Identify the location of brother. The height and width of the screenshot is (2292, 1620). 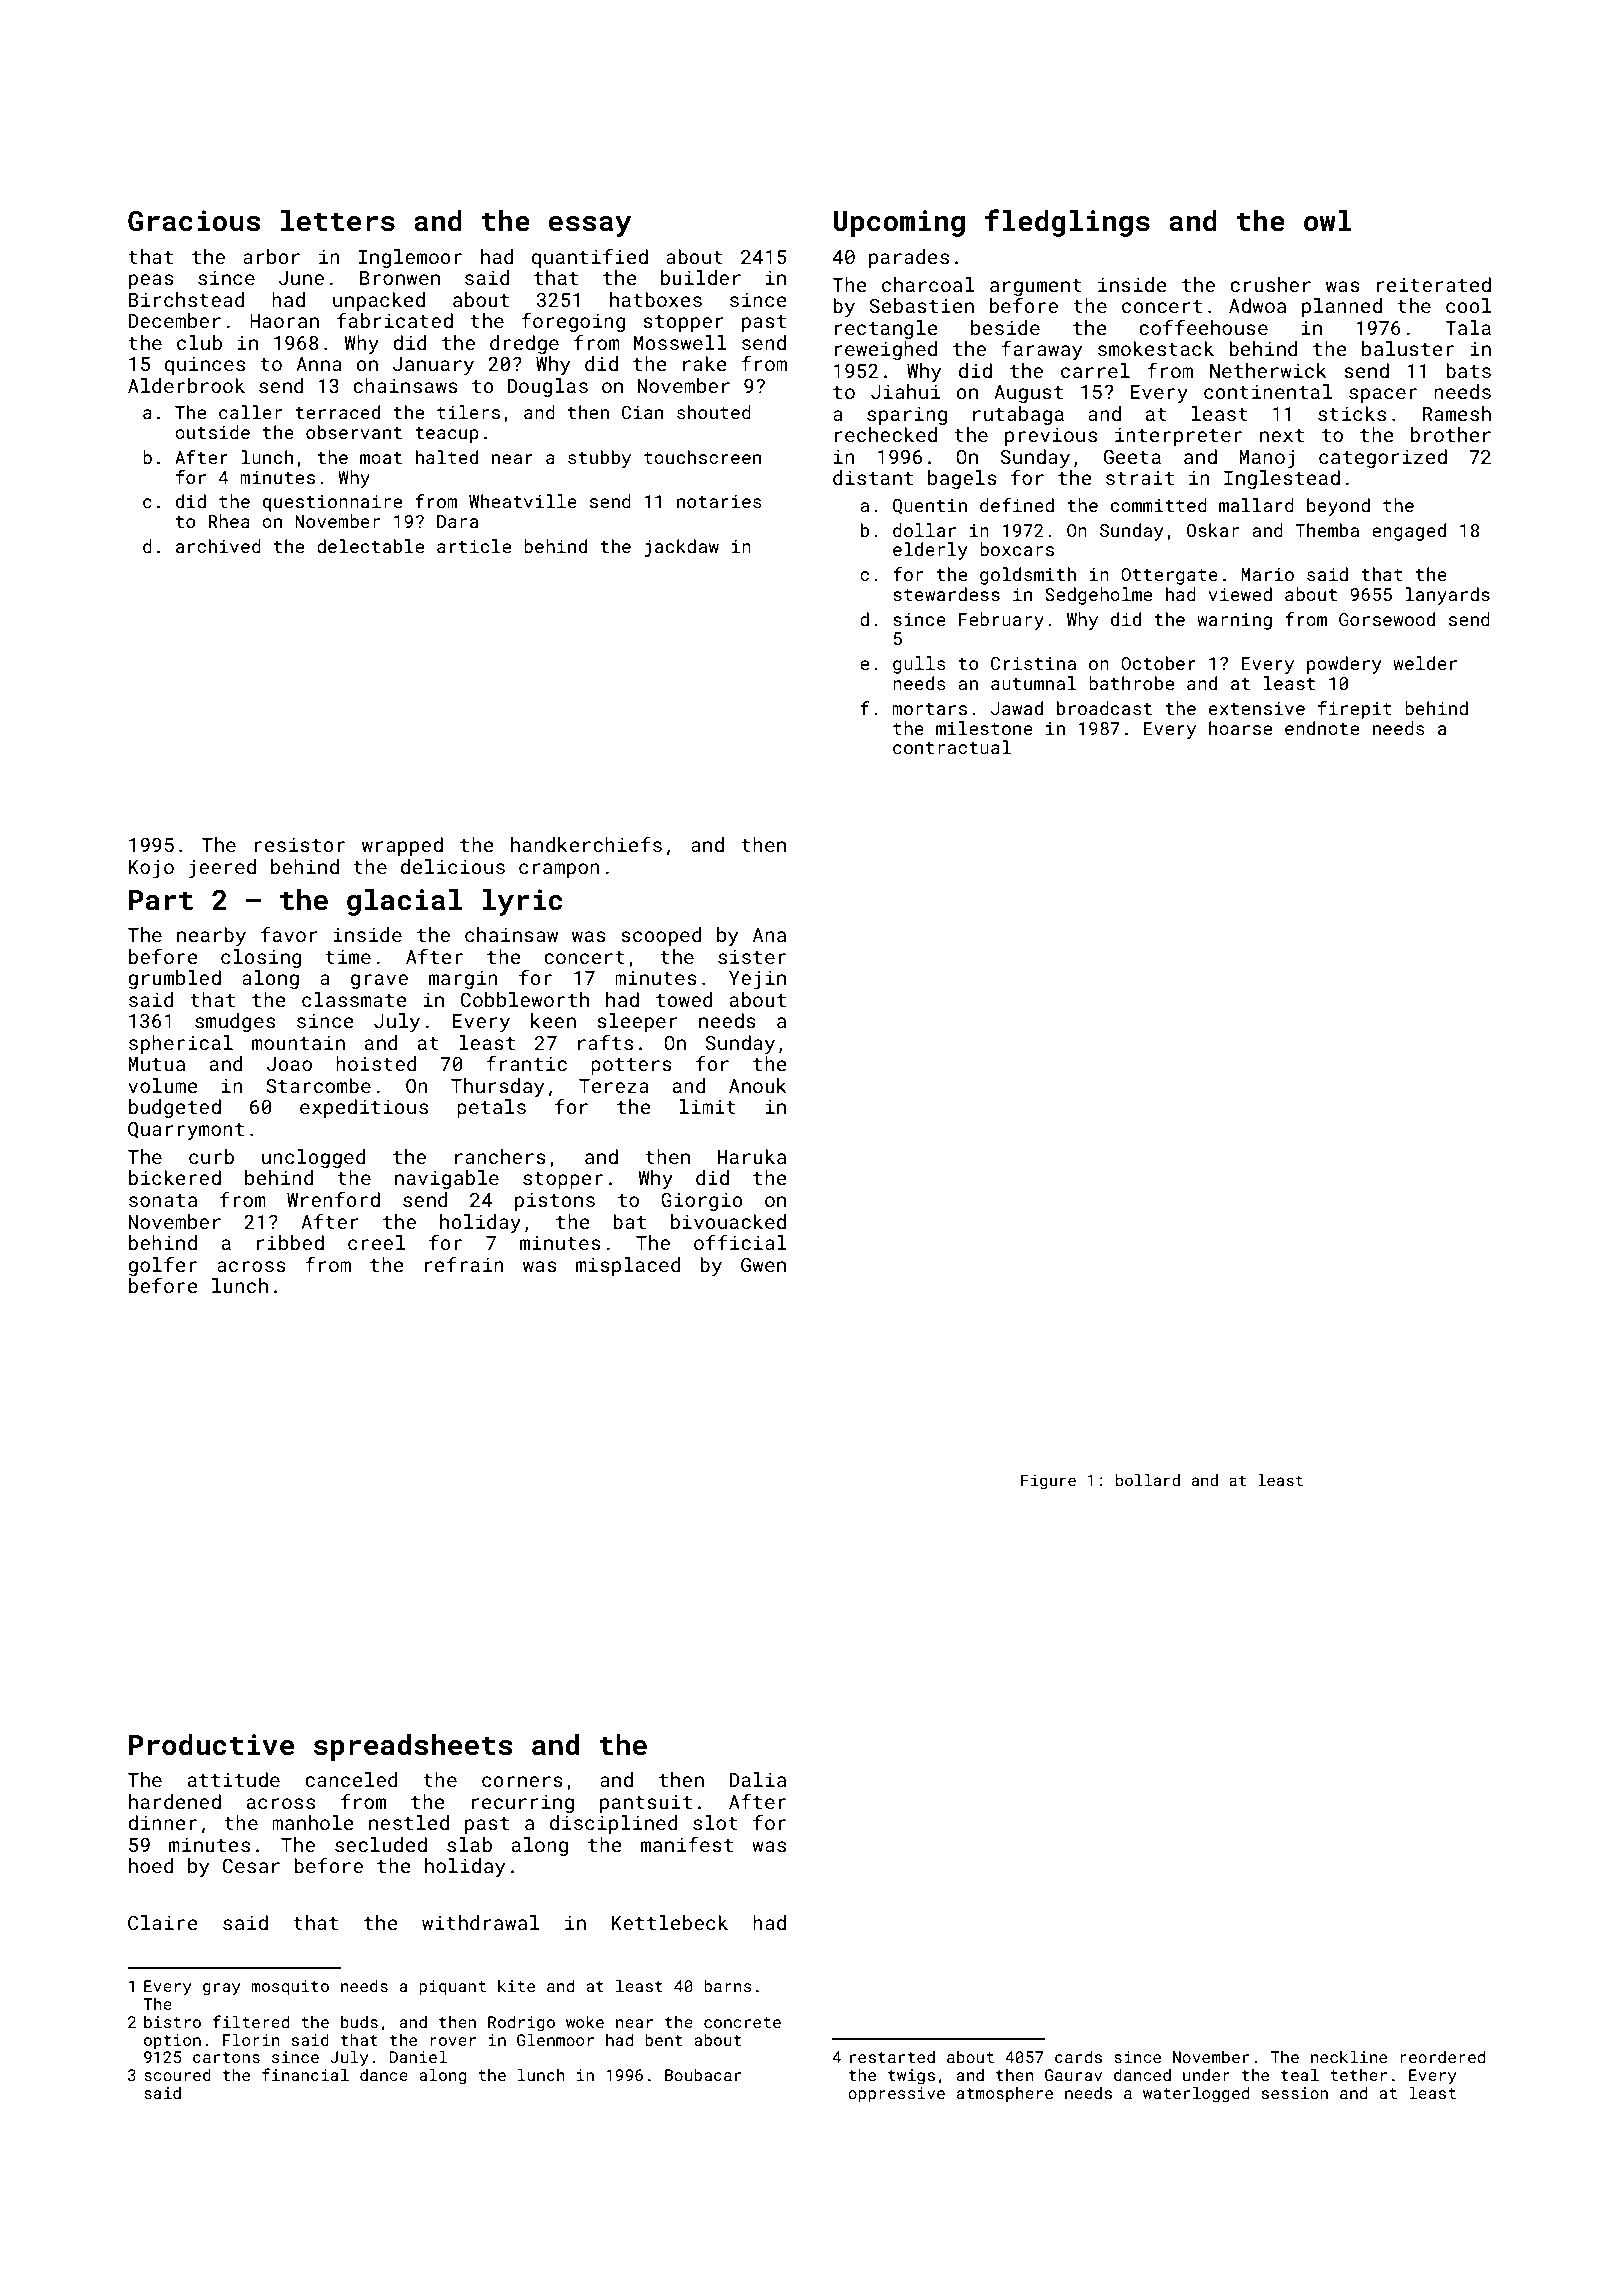
(1451, 434).
